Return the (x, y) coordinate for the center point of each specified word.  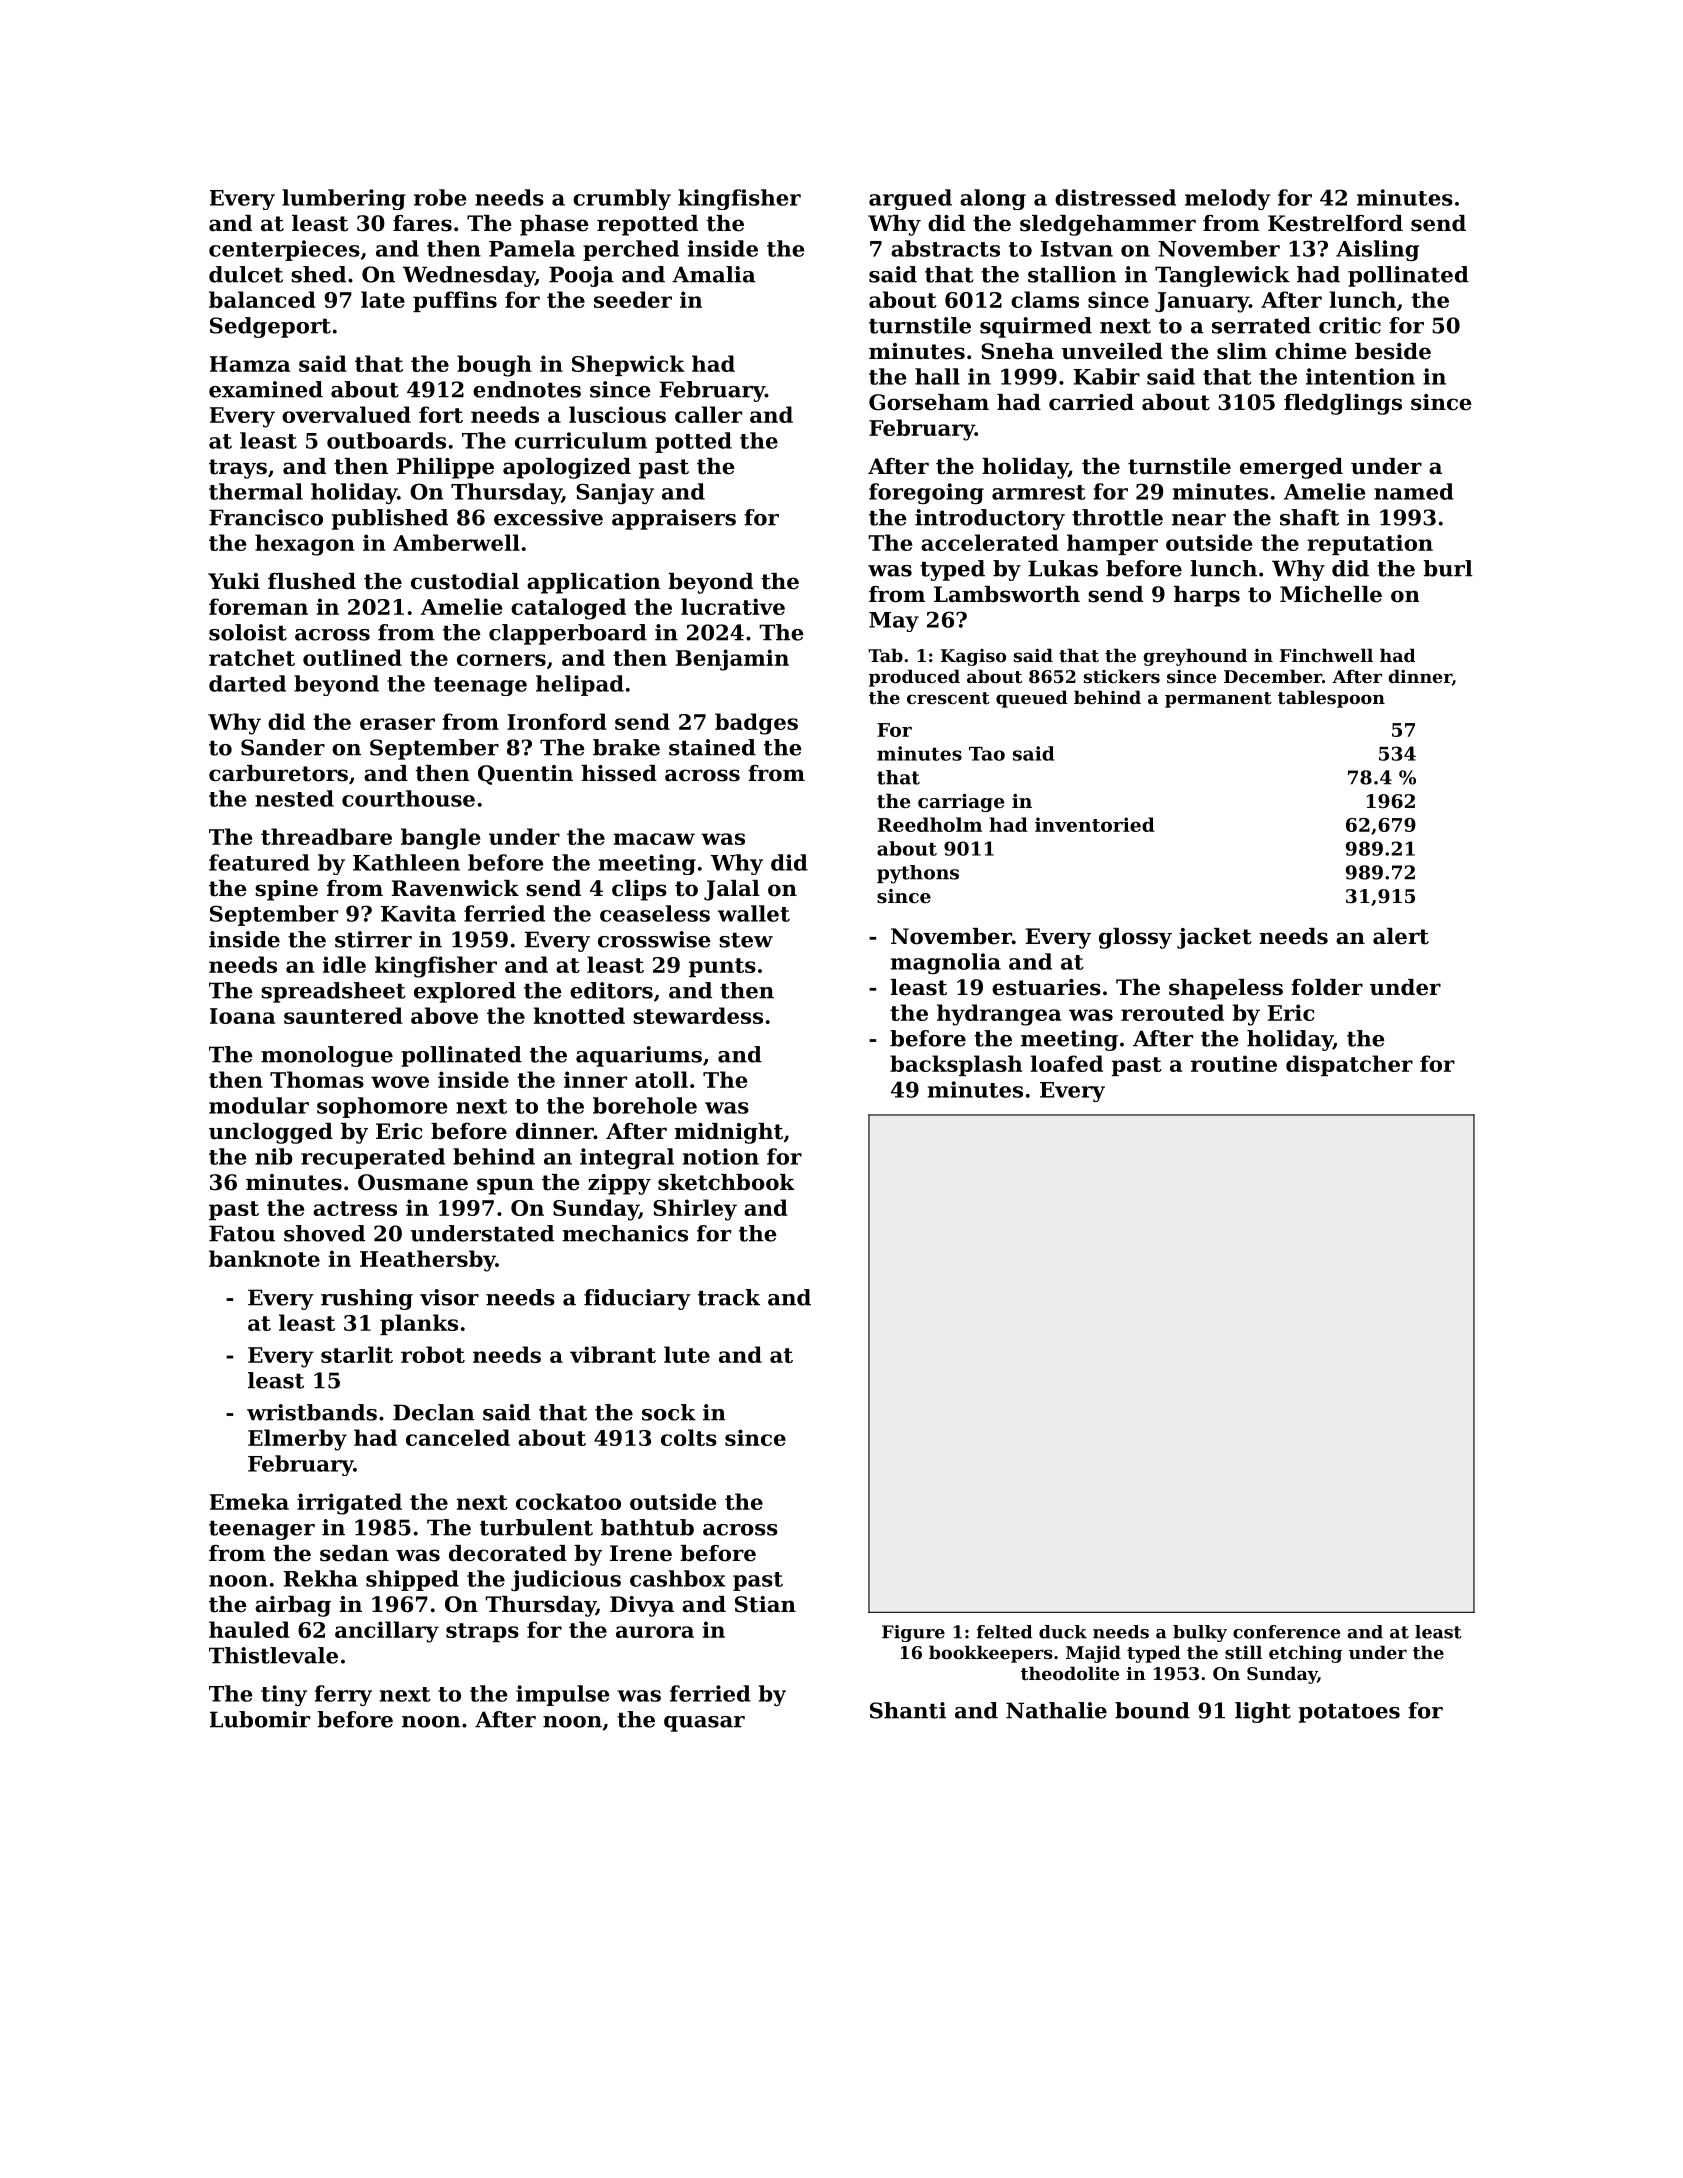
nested (294, 798)
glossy (1135, 938)
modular (259, 1105)
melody (1228, 199)
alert (1401, 936)
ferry (343, 1695)
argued (910, 199)
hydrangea (999, 1015)
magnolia (946, 963)
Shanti (908, 1710)
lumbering (344, 199)
